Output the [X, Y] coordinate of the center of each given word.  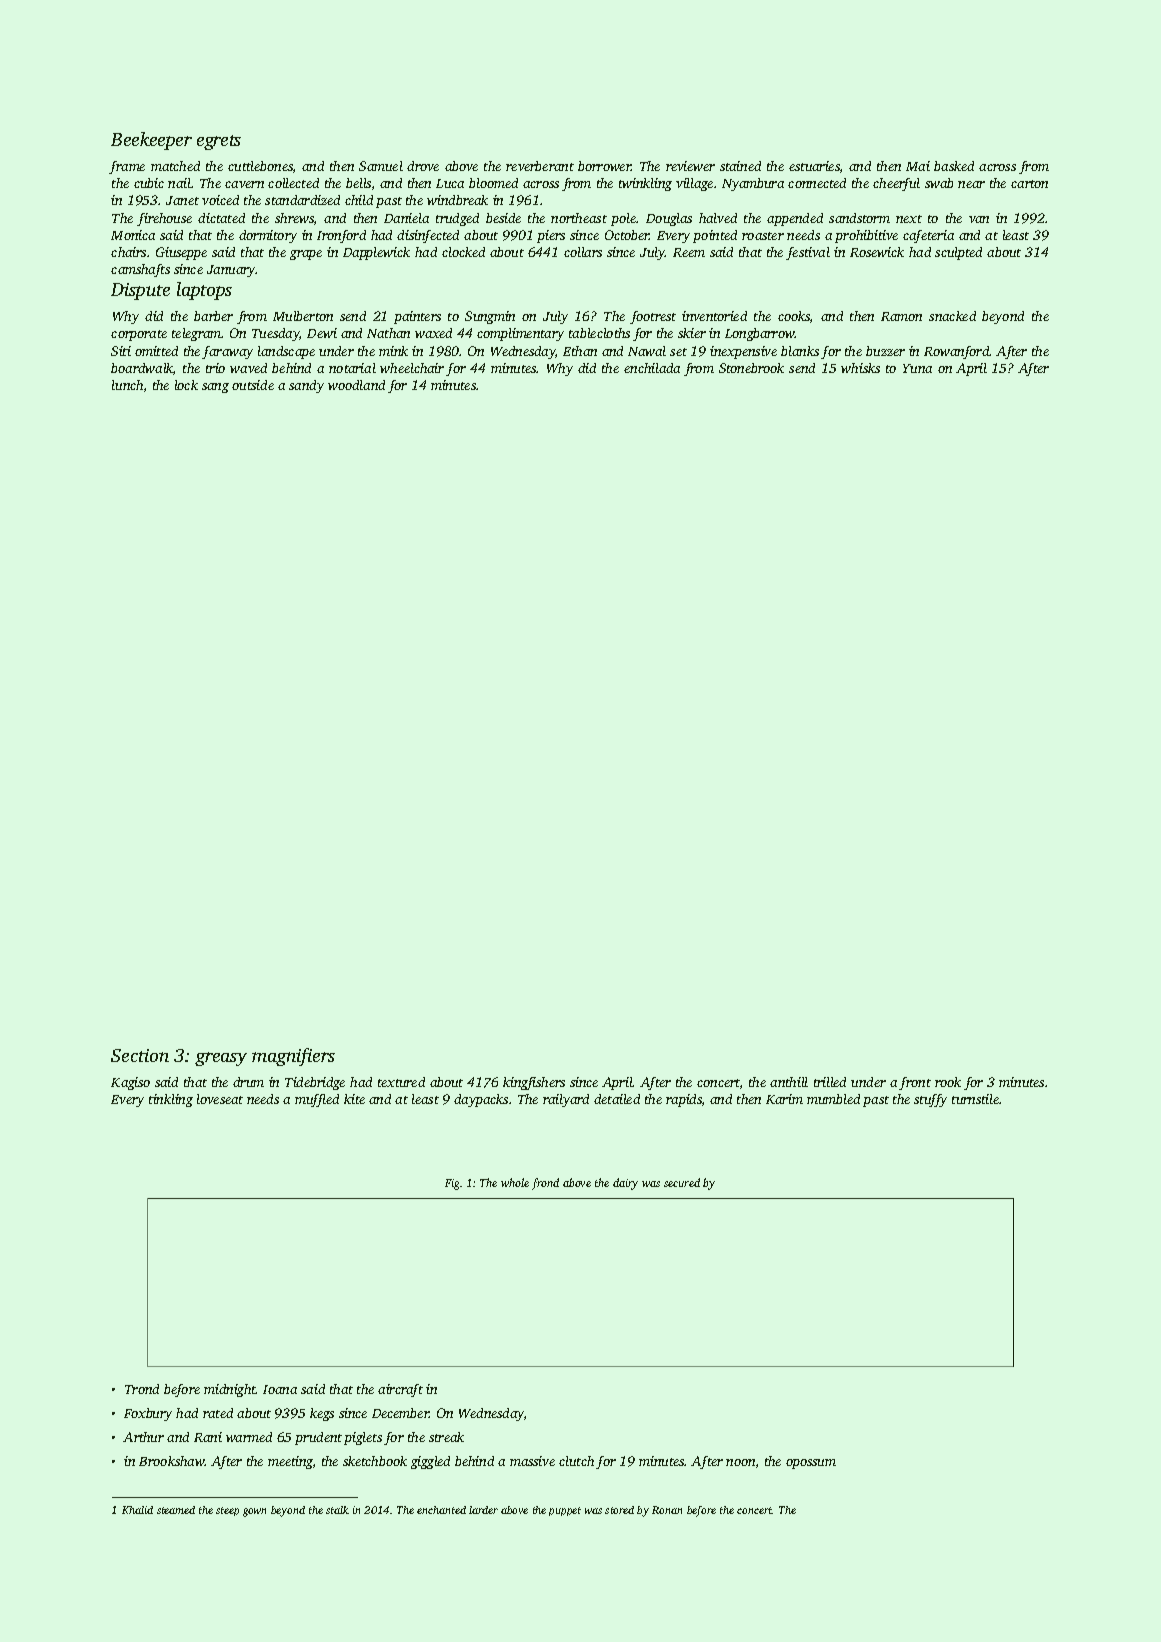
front [915, 1083]
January [231, 271]
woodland [356, 385]
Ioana [280, 1389]
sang [215, 388]
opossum [811, 1464]
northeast [579, 218]
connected [817, 183]
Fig [452, 1184]
